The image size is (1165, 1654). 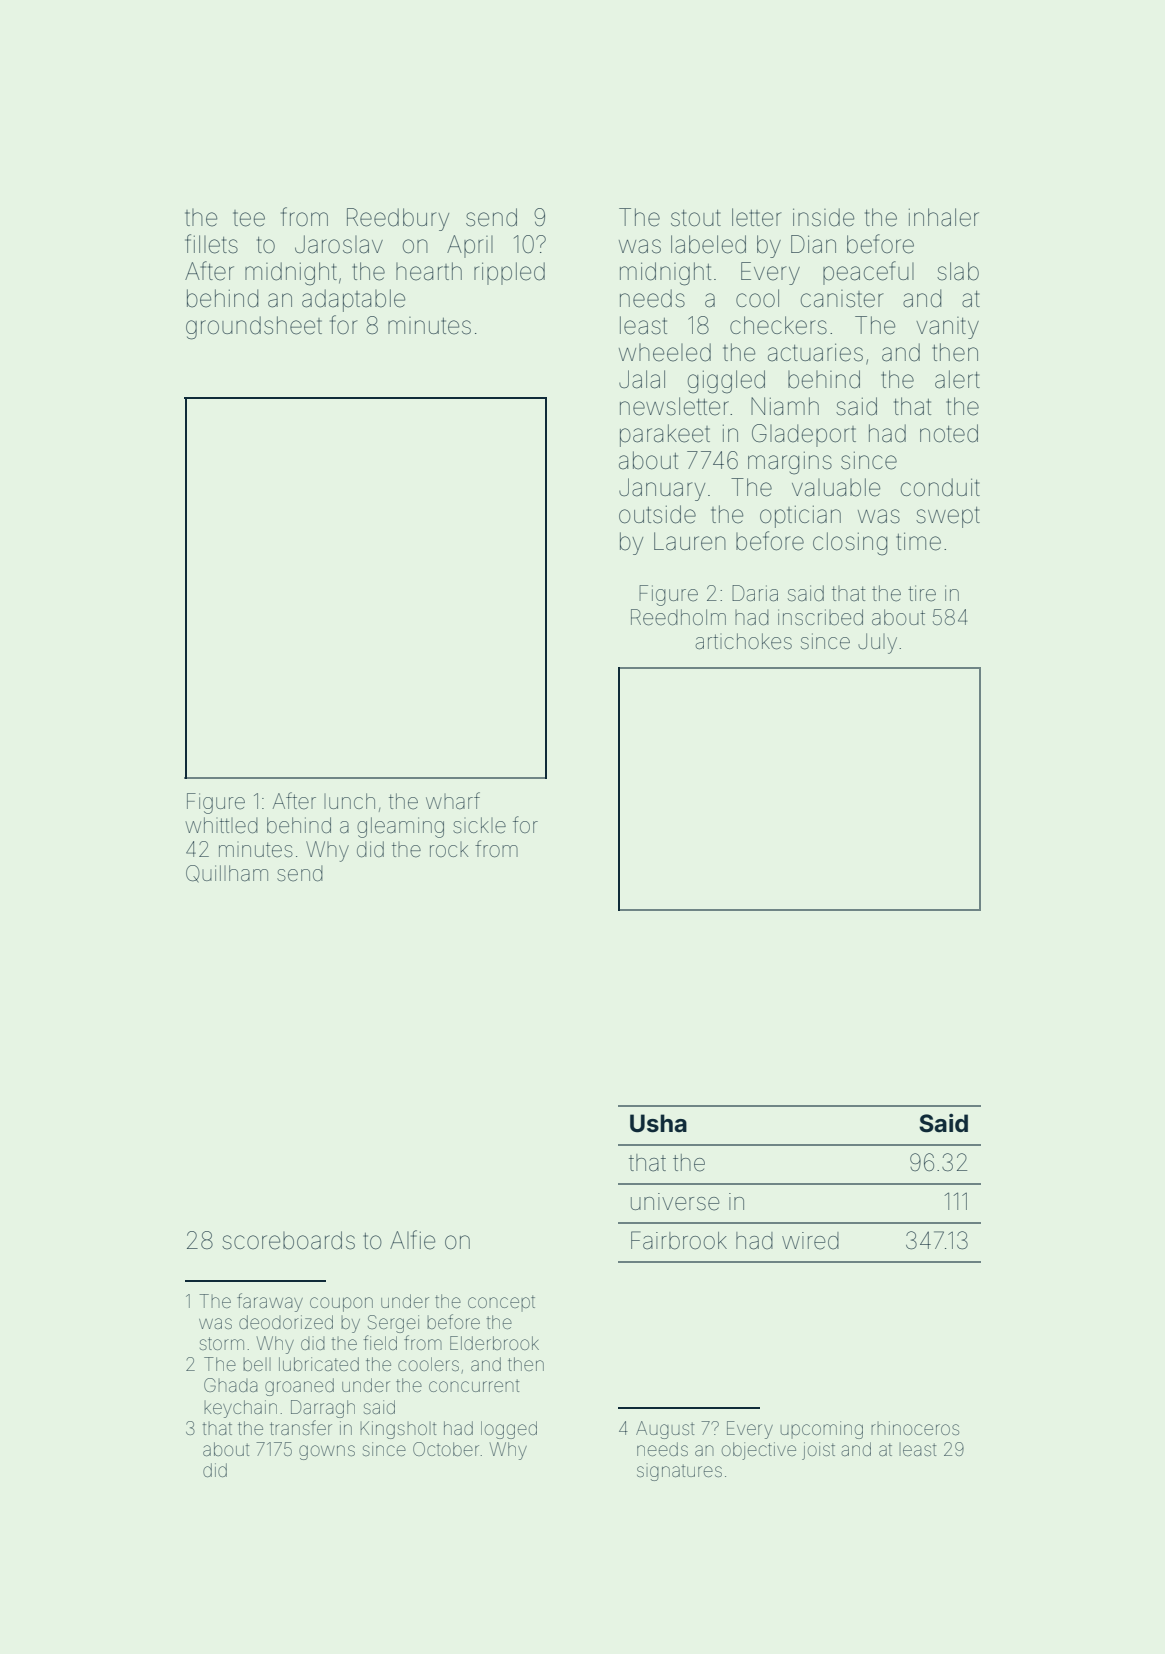 What do you see at coordinates (679, 1240) in the screenshot?
I see `Fairbrook` at bounding box center [679, 1240].
